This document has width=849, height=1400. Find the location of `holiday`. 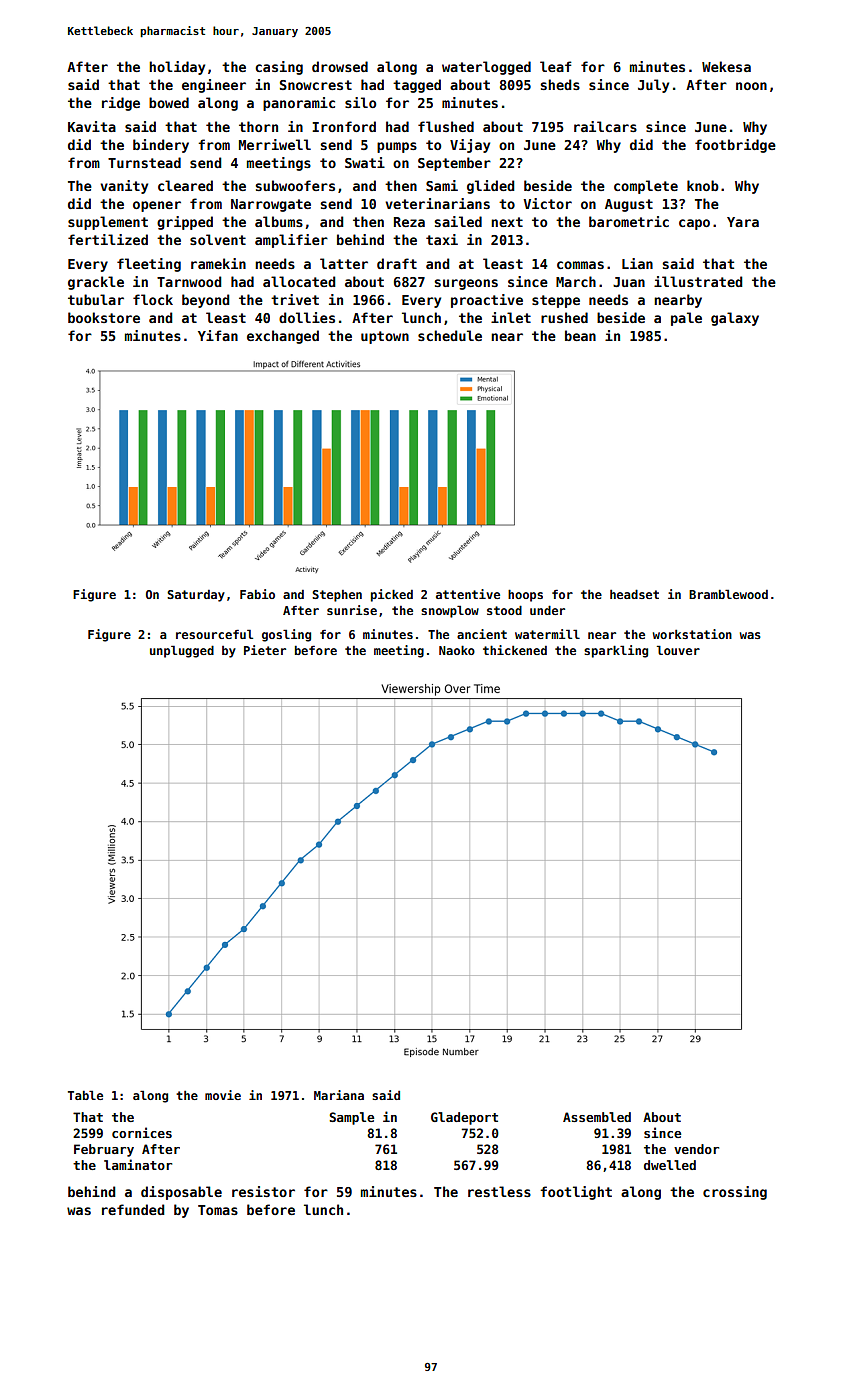

holiday is located at coordinates (177, 68).
